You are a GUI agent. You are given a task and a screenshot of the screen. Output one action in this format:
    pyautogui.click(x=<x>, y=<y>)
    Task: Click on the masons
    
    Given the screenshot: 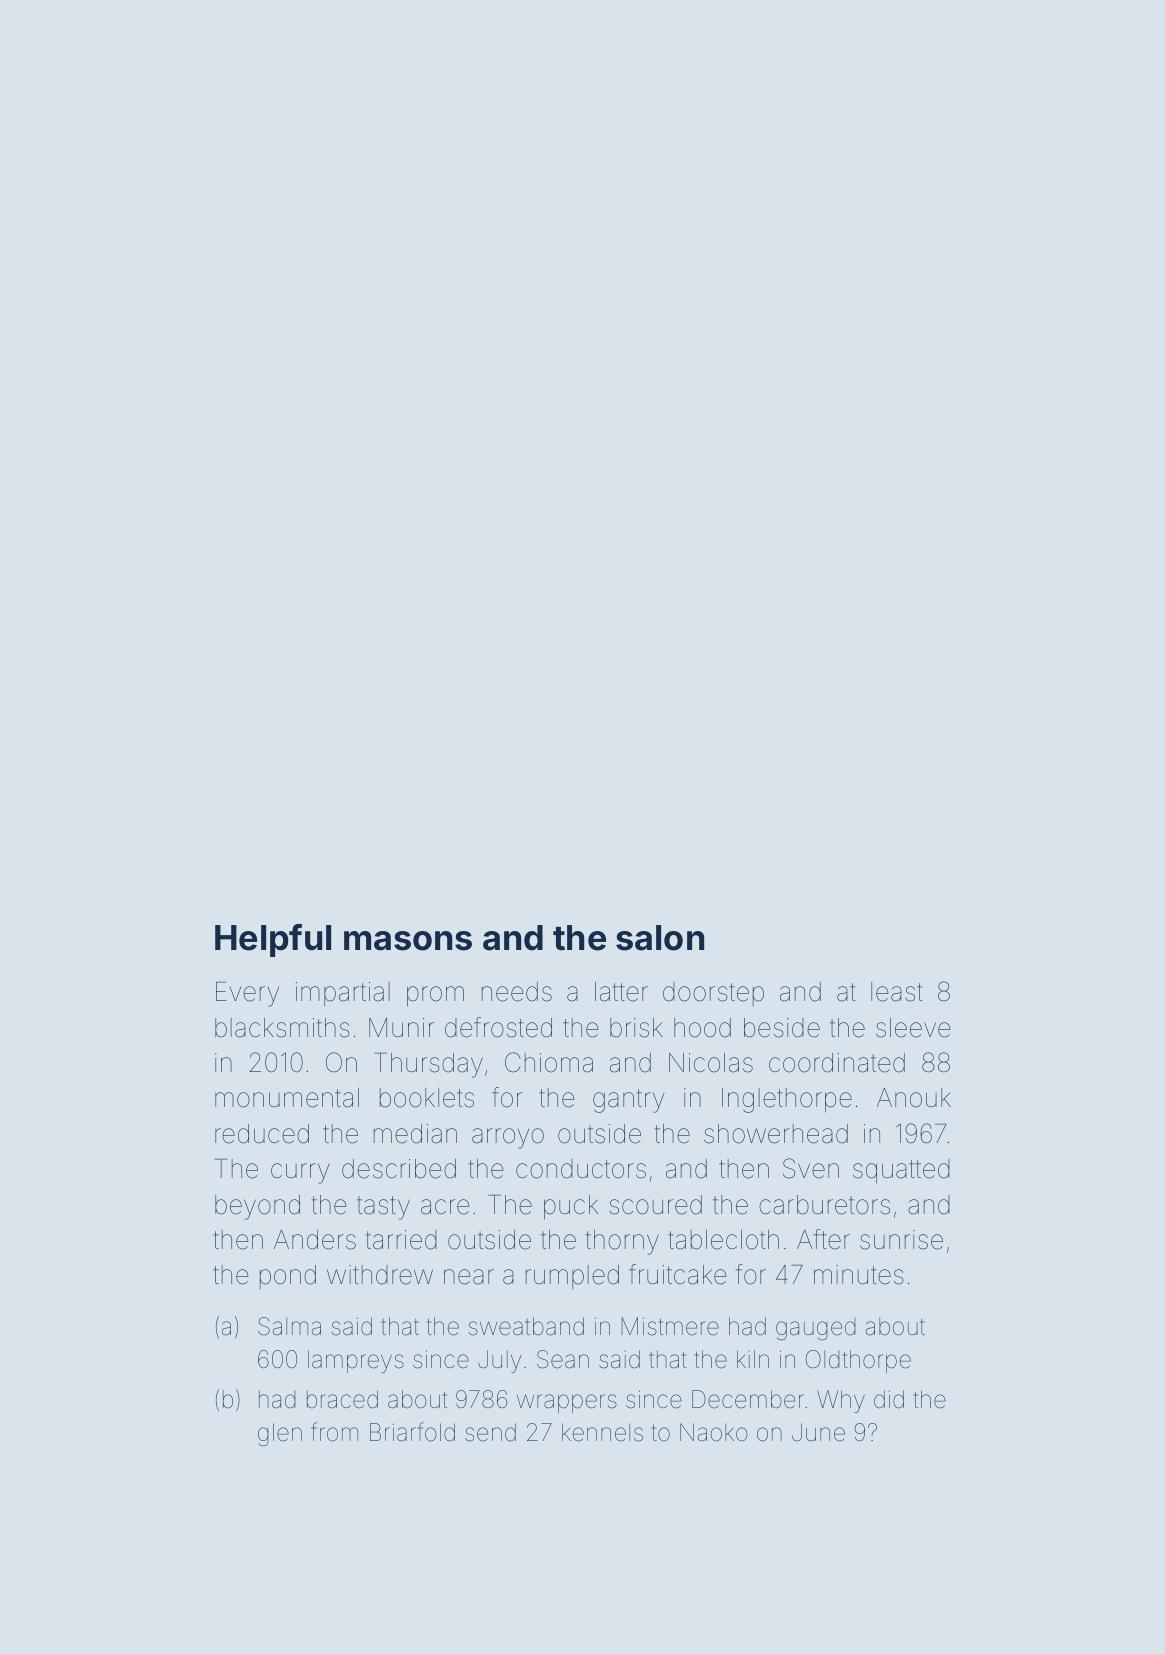 What is the action you would take?
    pyautogui.click(x=408, y=941)
